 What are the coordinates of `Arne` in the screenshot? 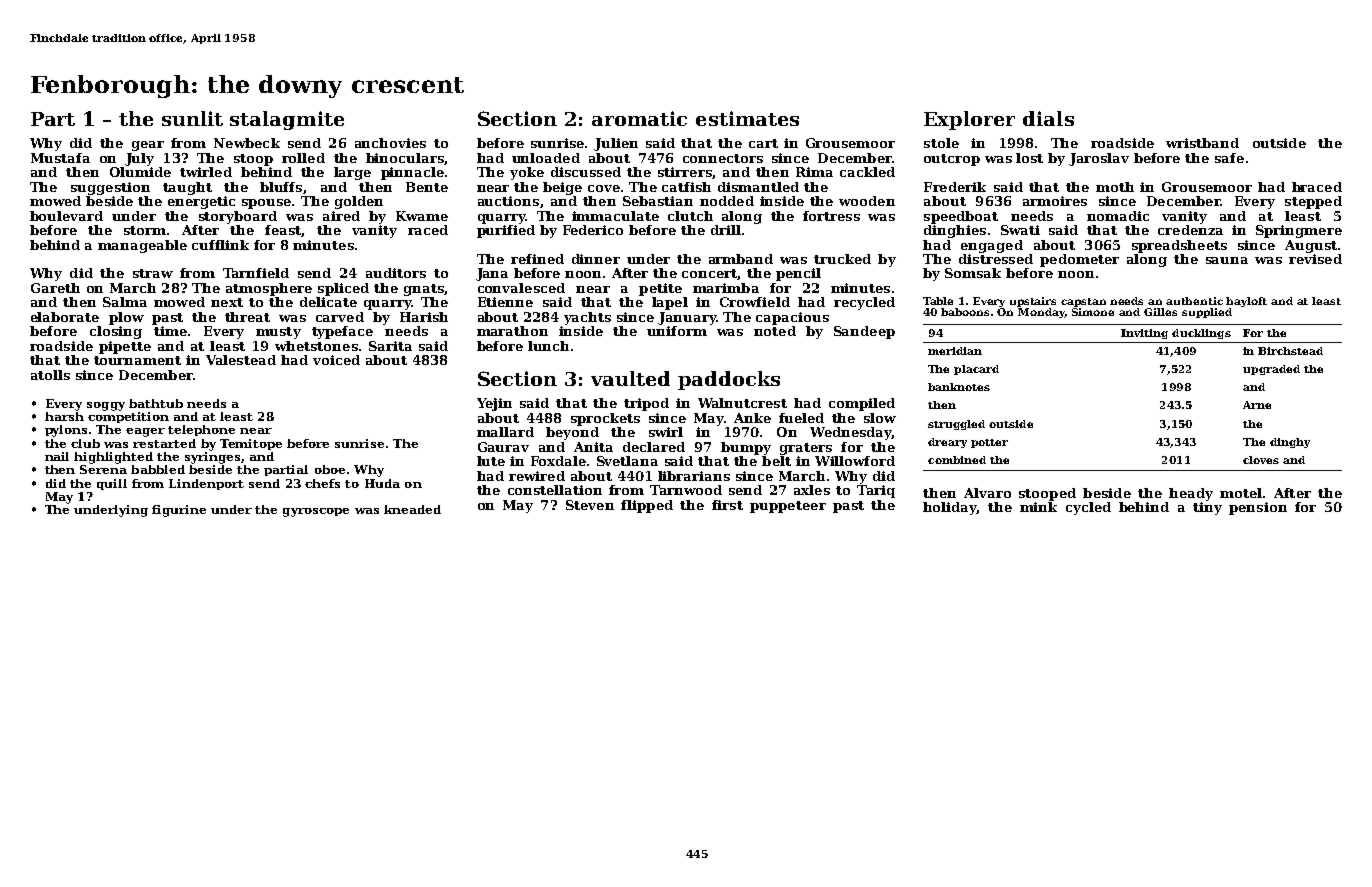 It's located at (1257, 405).
